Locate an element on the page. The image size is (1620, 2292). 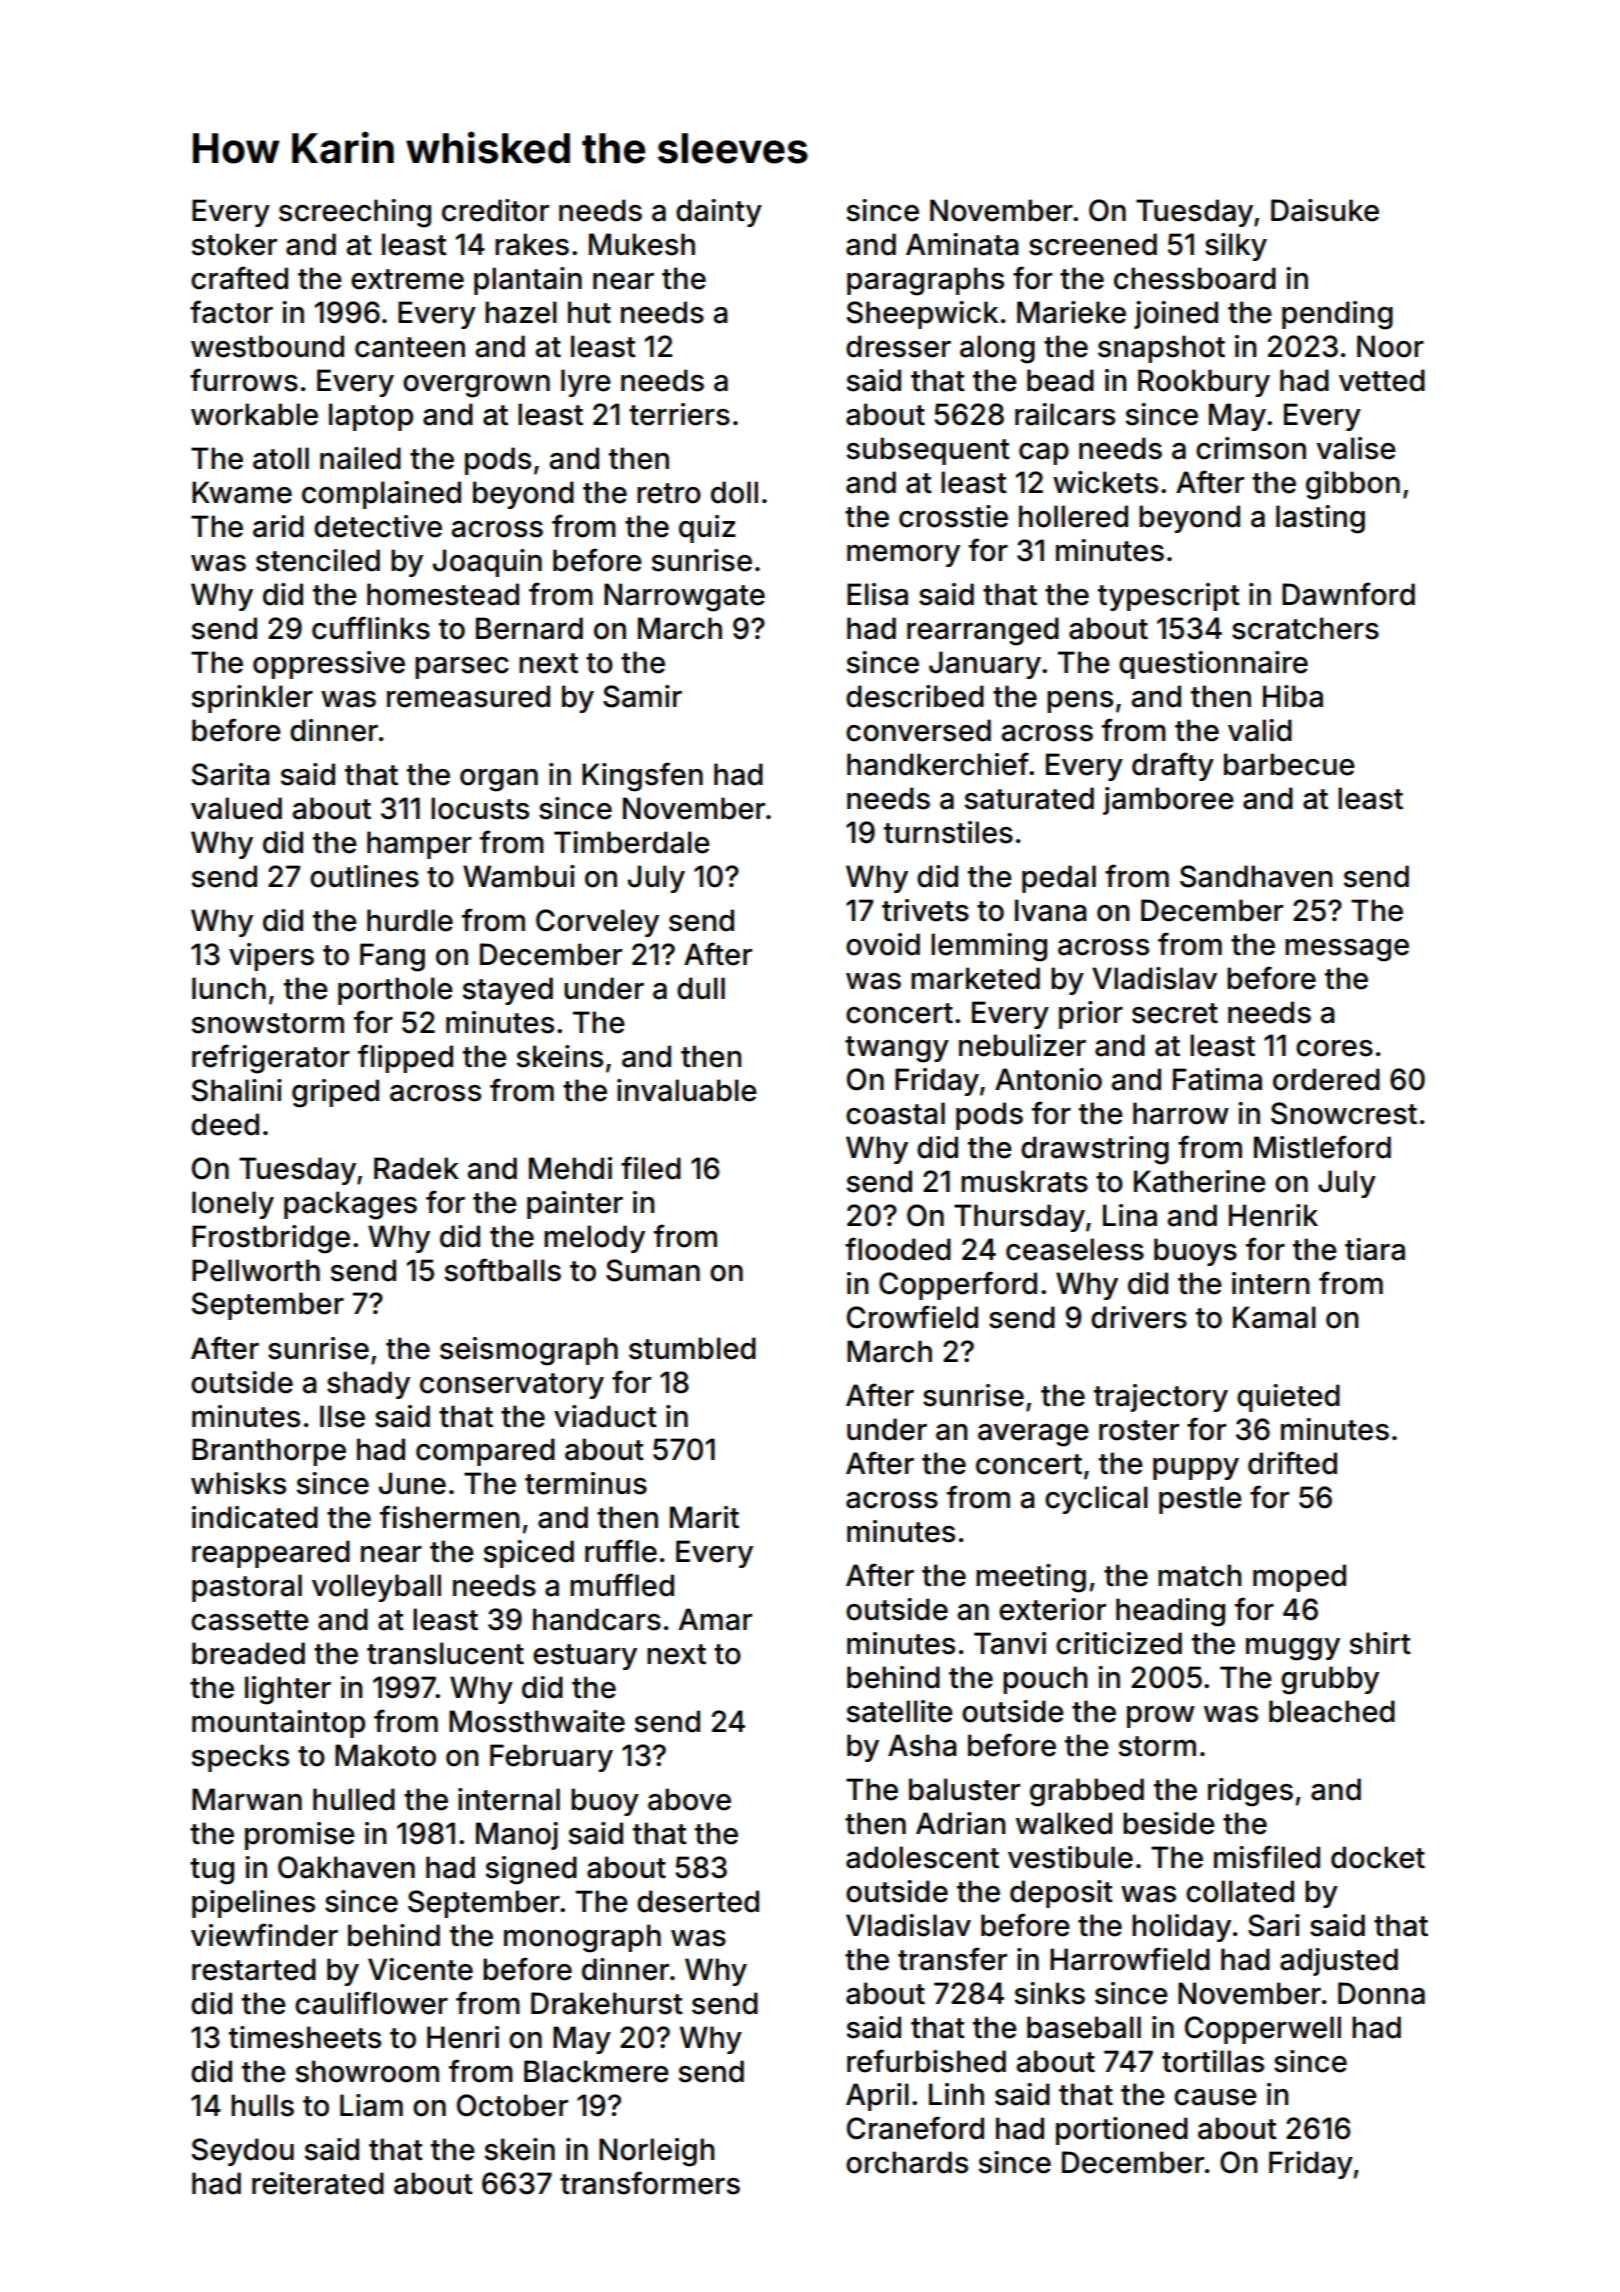
Branthorpe is located at coordinates (269, 1452).
